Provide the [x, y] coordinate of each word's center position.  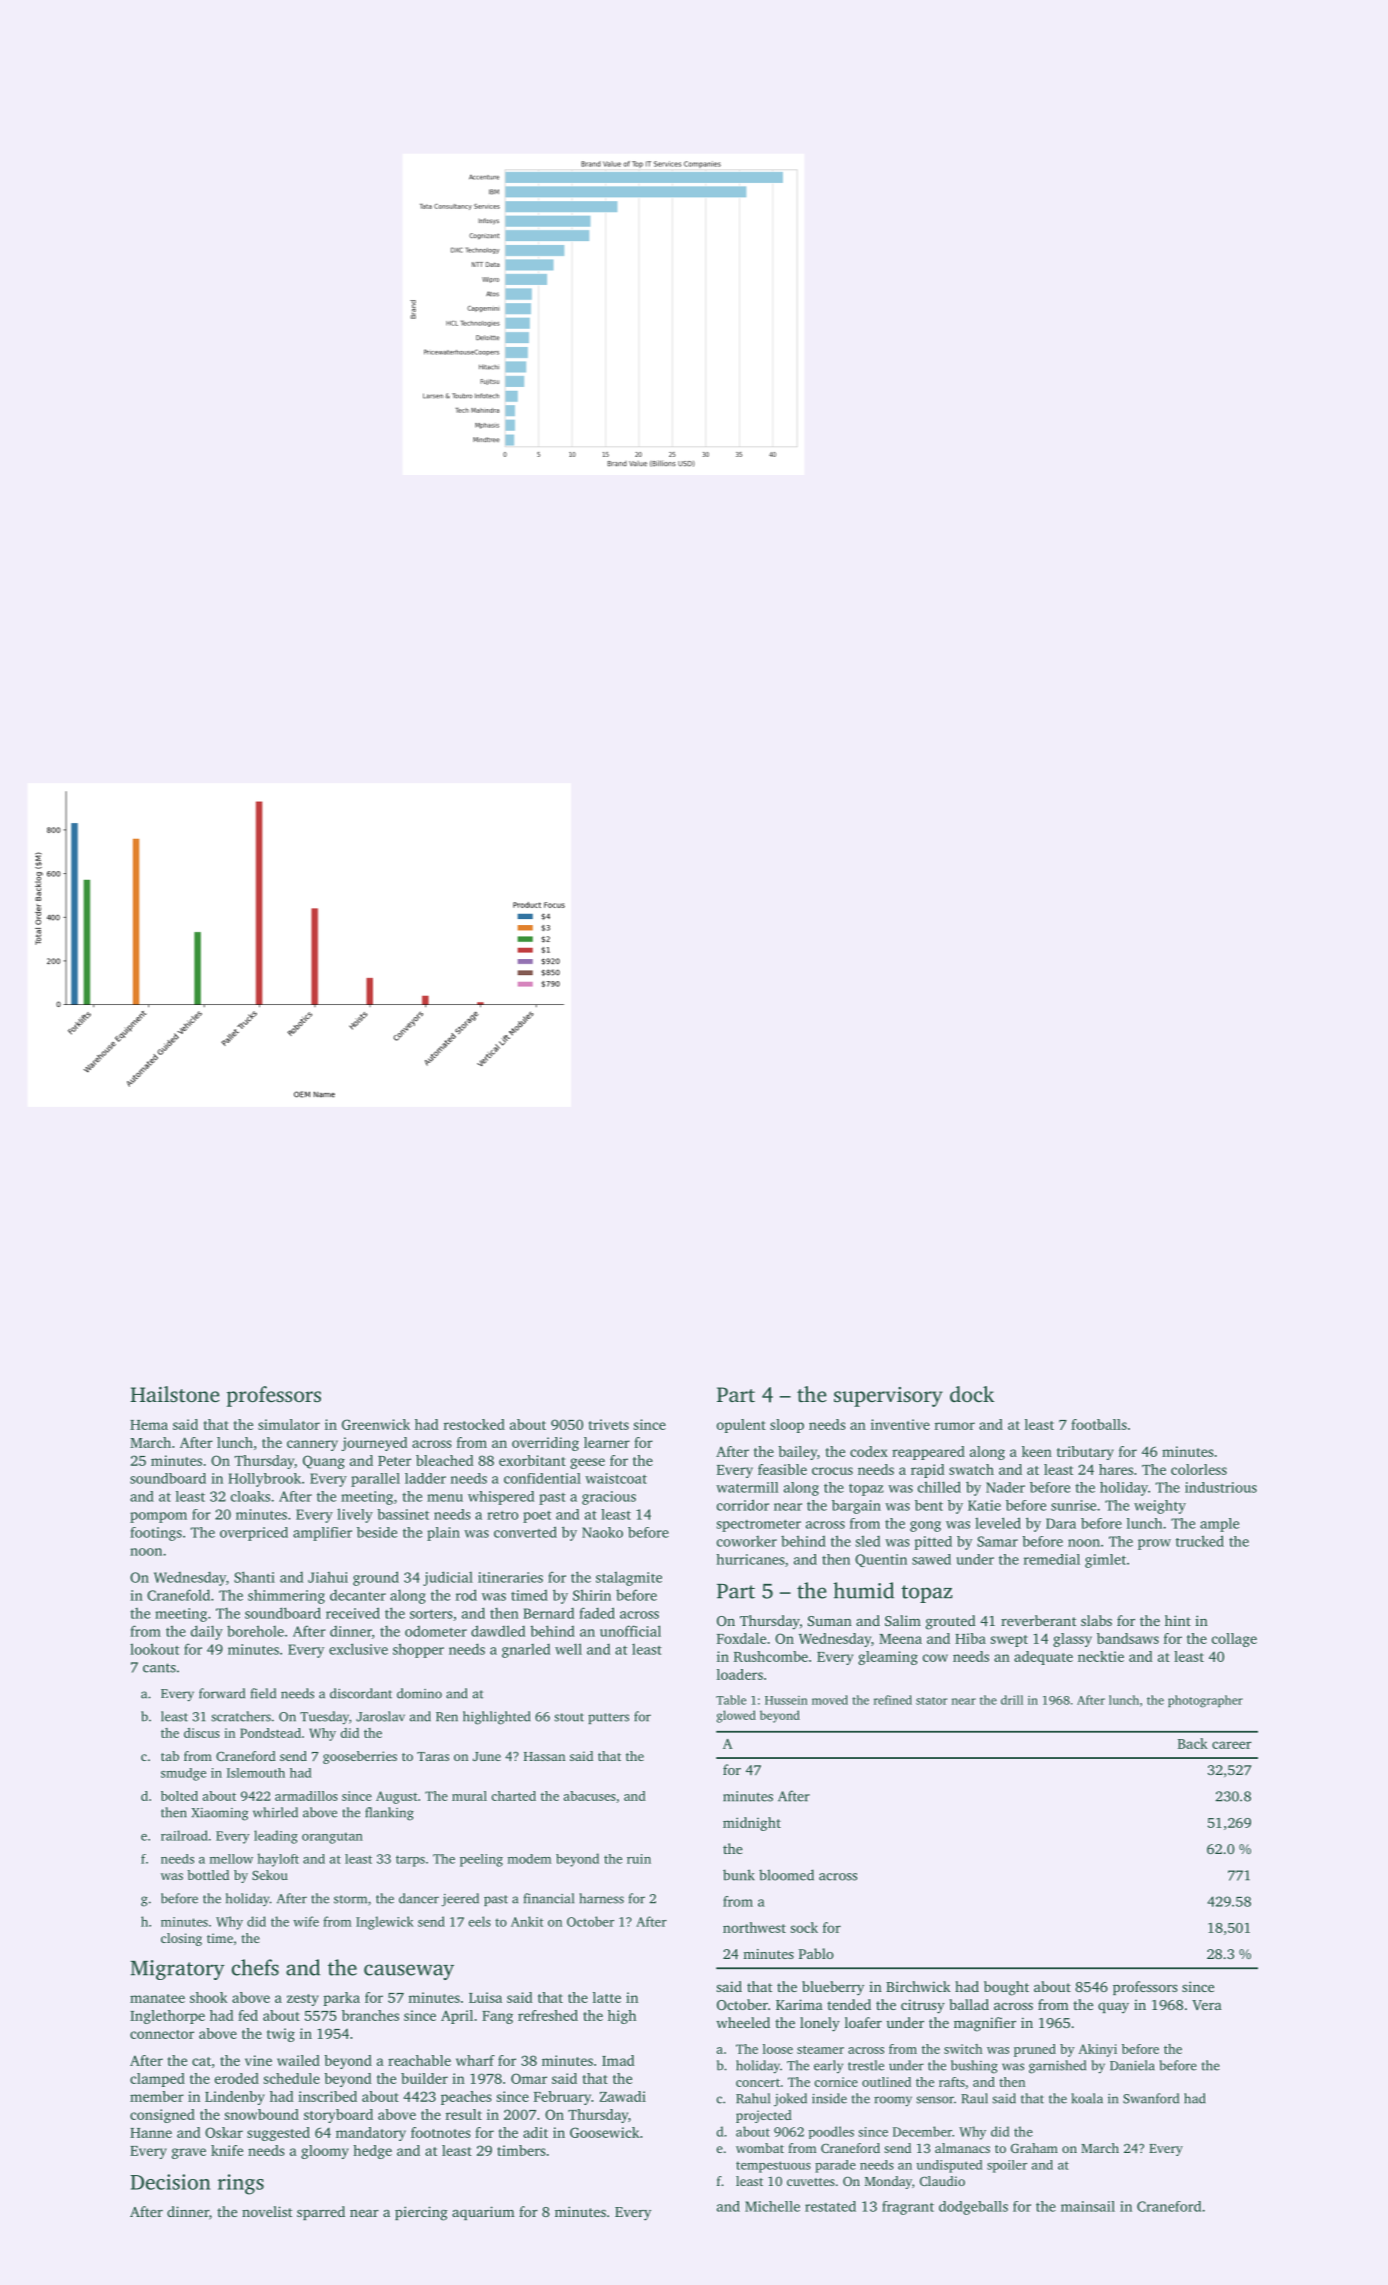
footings [156, 1534]
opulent [741, 1426]
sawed [931, 1559]
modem [529, 1859]
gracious [609, 1498]
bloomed [786, 1875]
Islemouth [256, 1773]
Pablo [816, 1953]
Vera [1207, 2005]
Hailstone [175, 1394]
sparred [321, 2213]
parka [341, 1999]
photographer [1205, 1701]
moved [830, 1700]
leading [276, 1837]
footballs [1099, 1424]
